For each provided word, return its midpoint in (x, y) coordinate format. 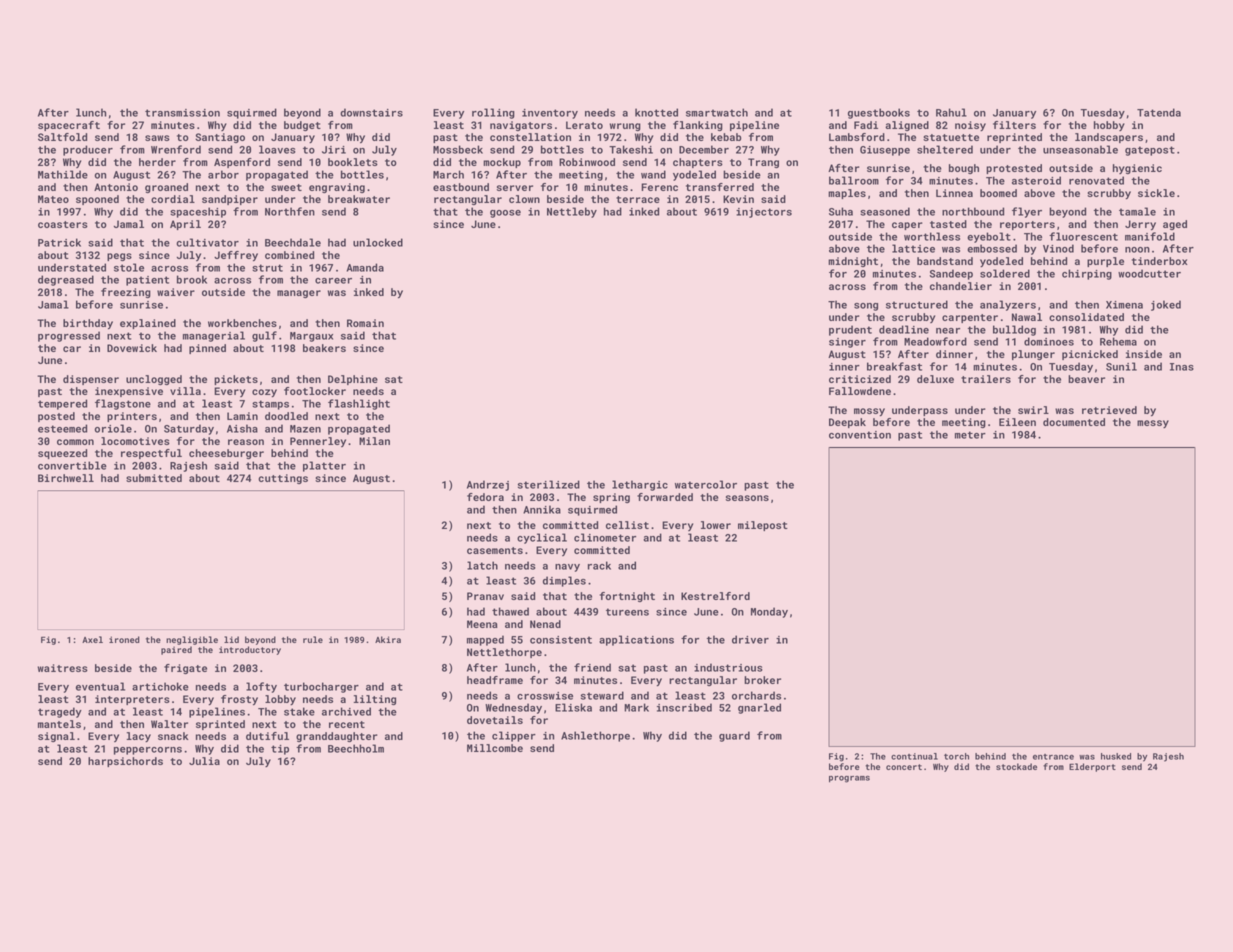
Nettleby (572, 212)
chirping (1087, 274)
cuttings (283, 479)
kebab (726, 137)
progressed (69, 336)
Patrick (59, 242)
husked (1116, 756)
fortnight (627, 597)
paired (176, 650)
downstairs (371, 112)
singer (847, 343)
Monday (769, 612)
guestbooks (879, 113)
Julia (204, 761)
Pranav (485, 596)
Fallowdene (860, 391)
